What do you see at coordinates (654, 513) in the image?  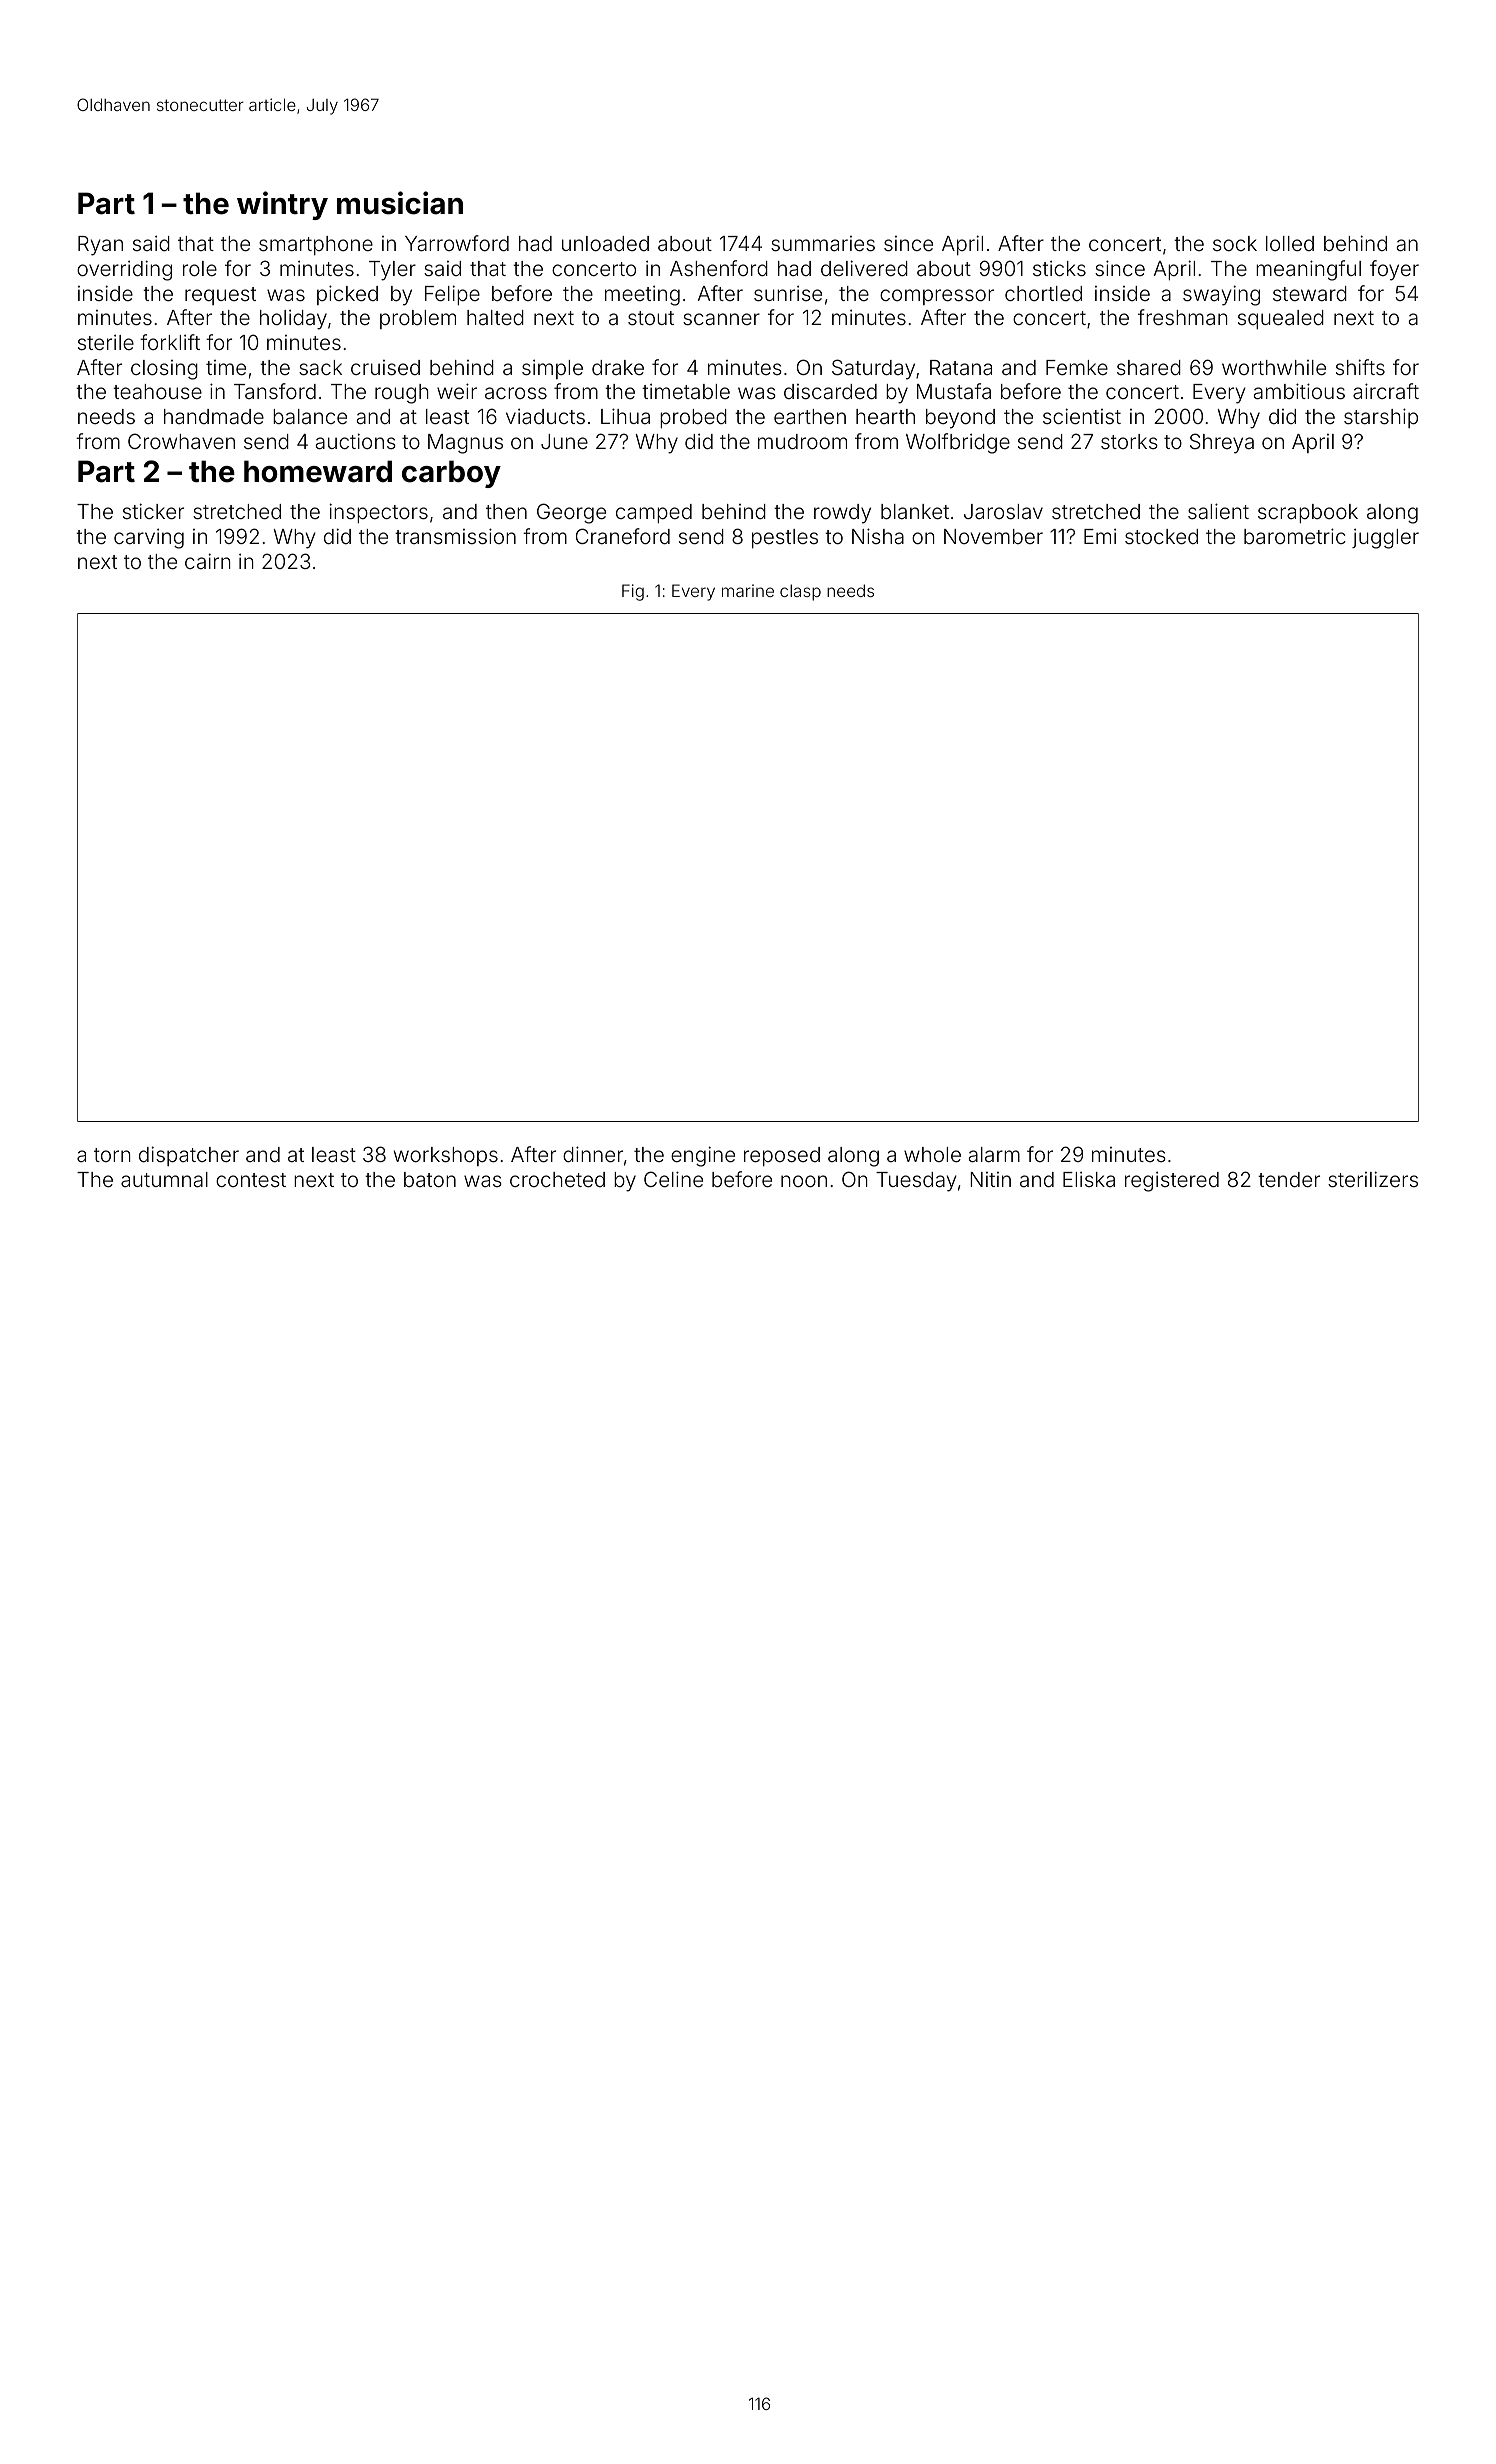 I see `camped` at bounding box center [654, 513].
